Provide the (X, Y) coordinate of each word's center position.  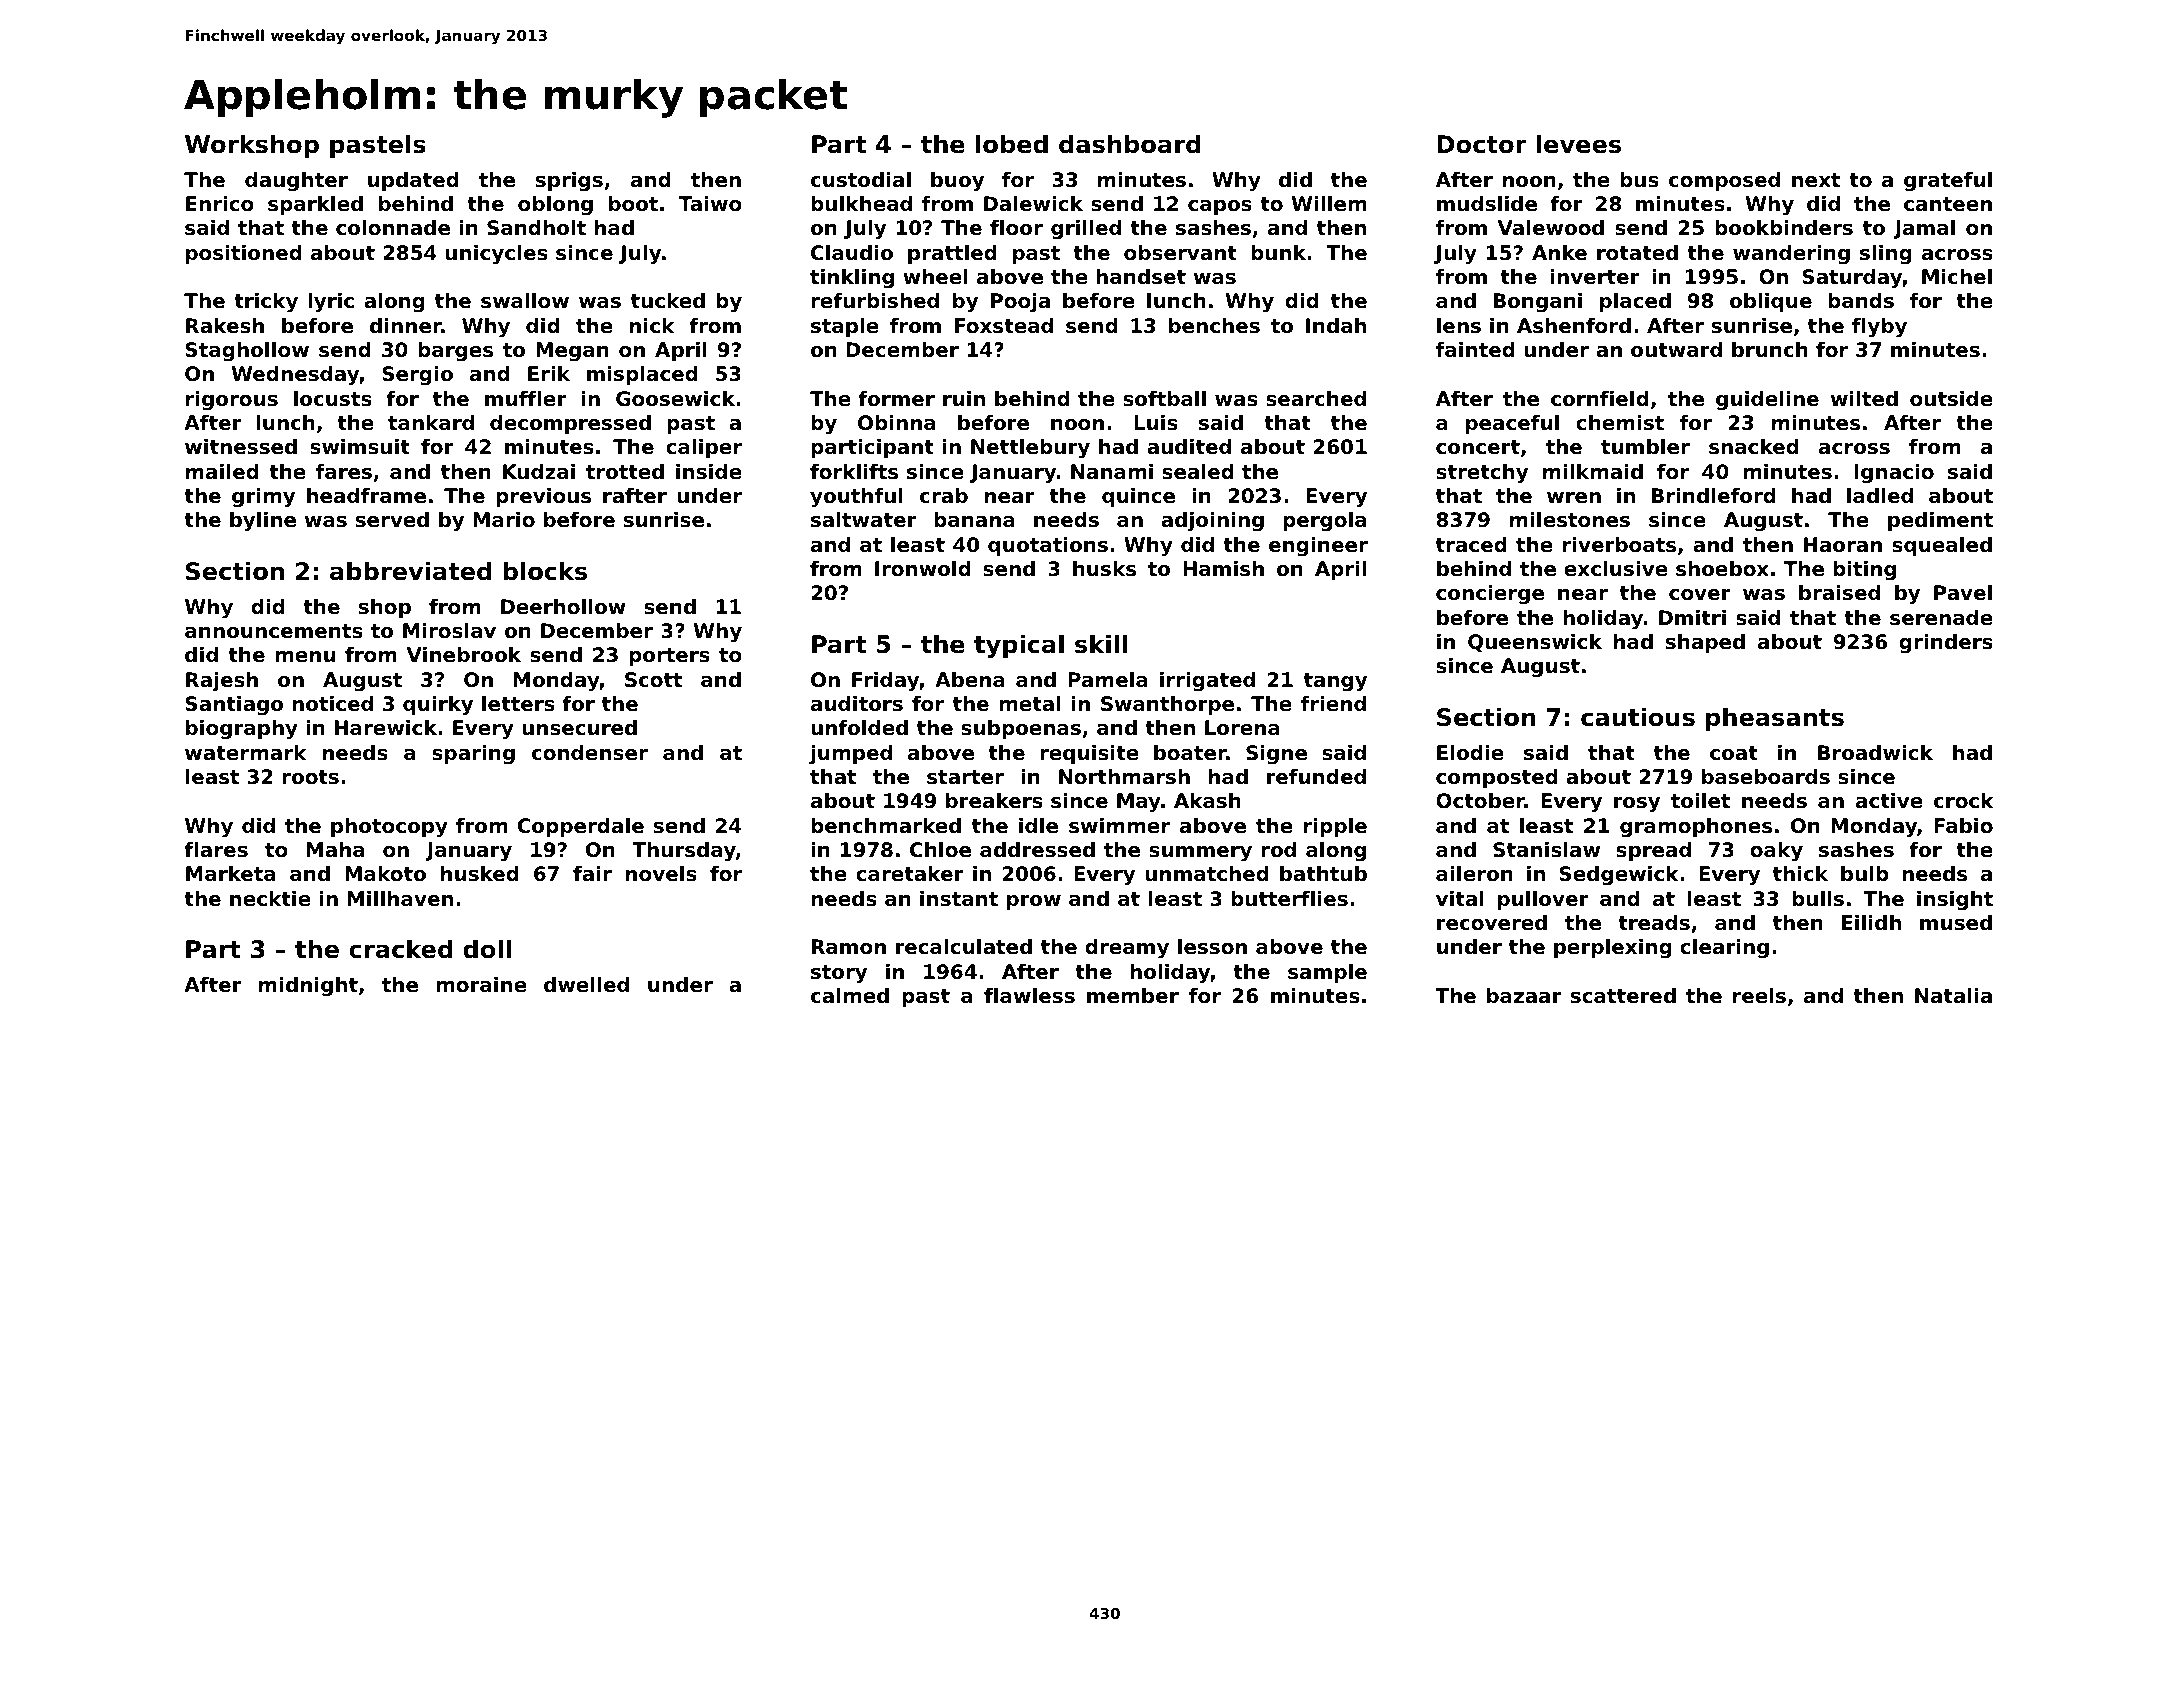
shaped (1705, 643)
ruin (964, 398)
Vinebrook (464, 655)
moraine (481, 985)
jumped (850, 755)
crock (1964, 801)
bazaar (1524, 996)
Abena (970, 680)
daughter (296, 182)
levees (1579, 144)
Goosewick (675, 399)
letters (518, 704)
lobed (1012, 144)
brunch (1770, 350)
